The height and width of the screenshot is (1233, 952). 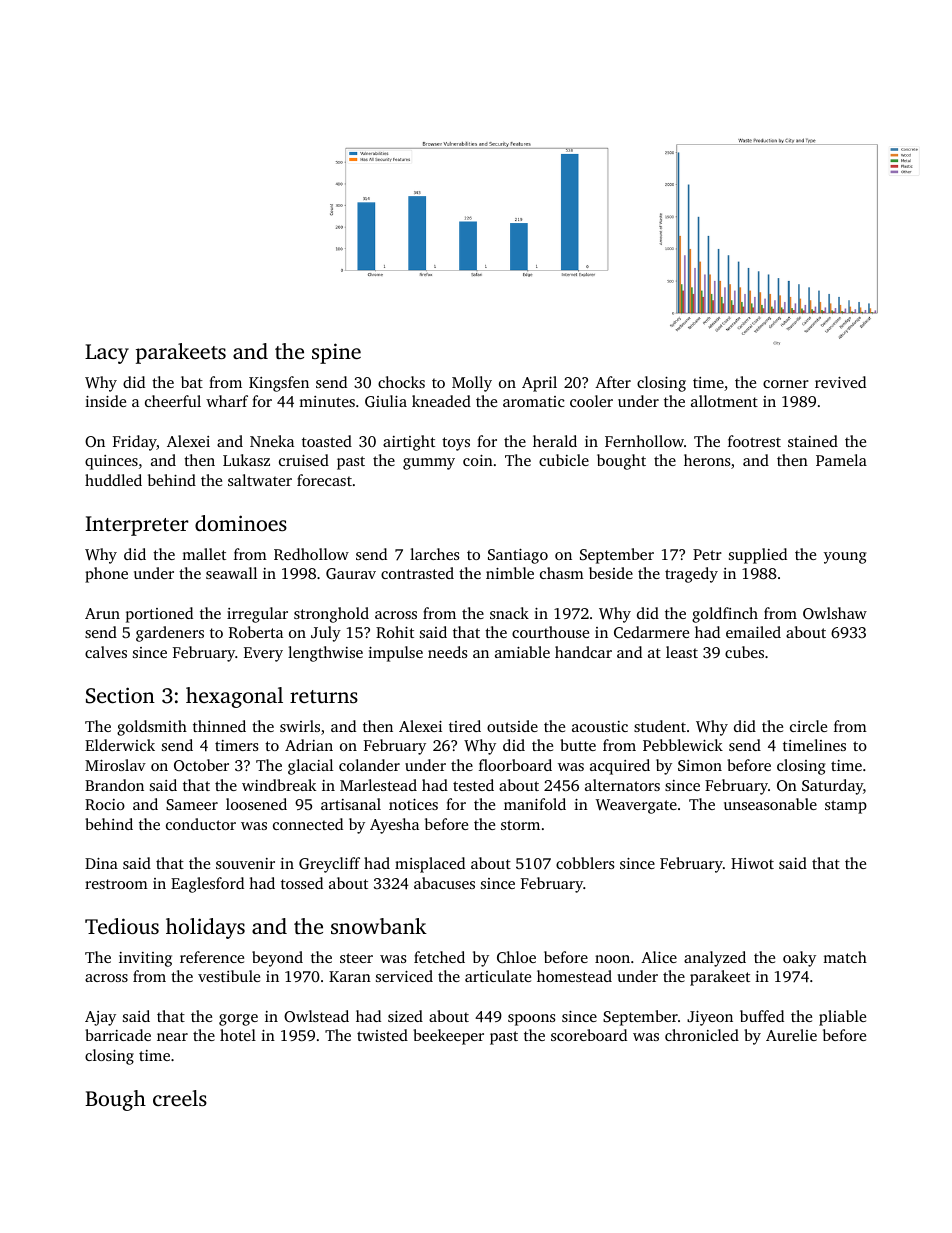 I want to click on barricade, so click(x=118, y=1035).
